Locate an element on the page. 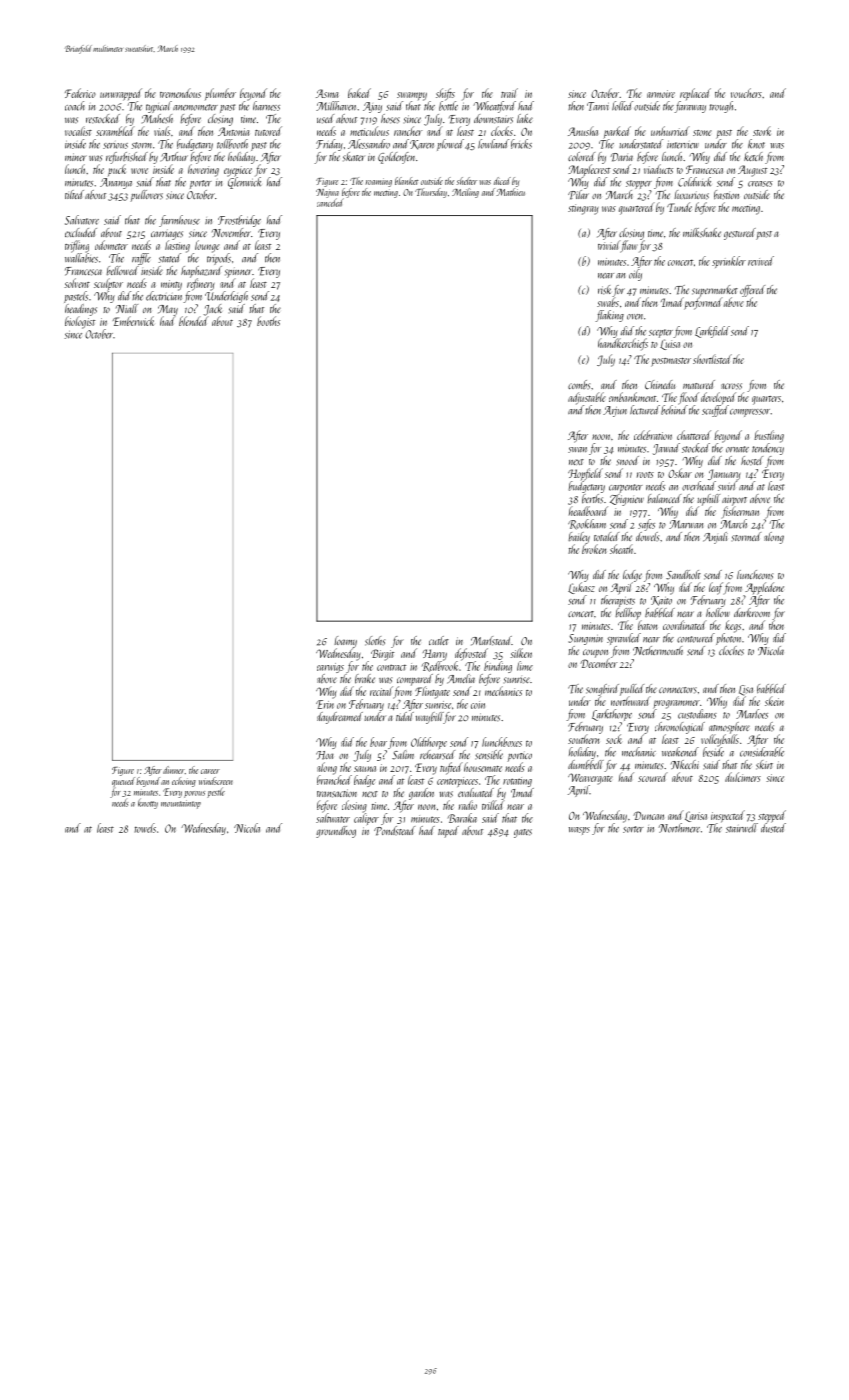  loamy is located at coordinates (345, 642).
